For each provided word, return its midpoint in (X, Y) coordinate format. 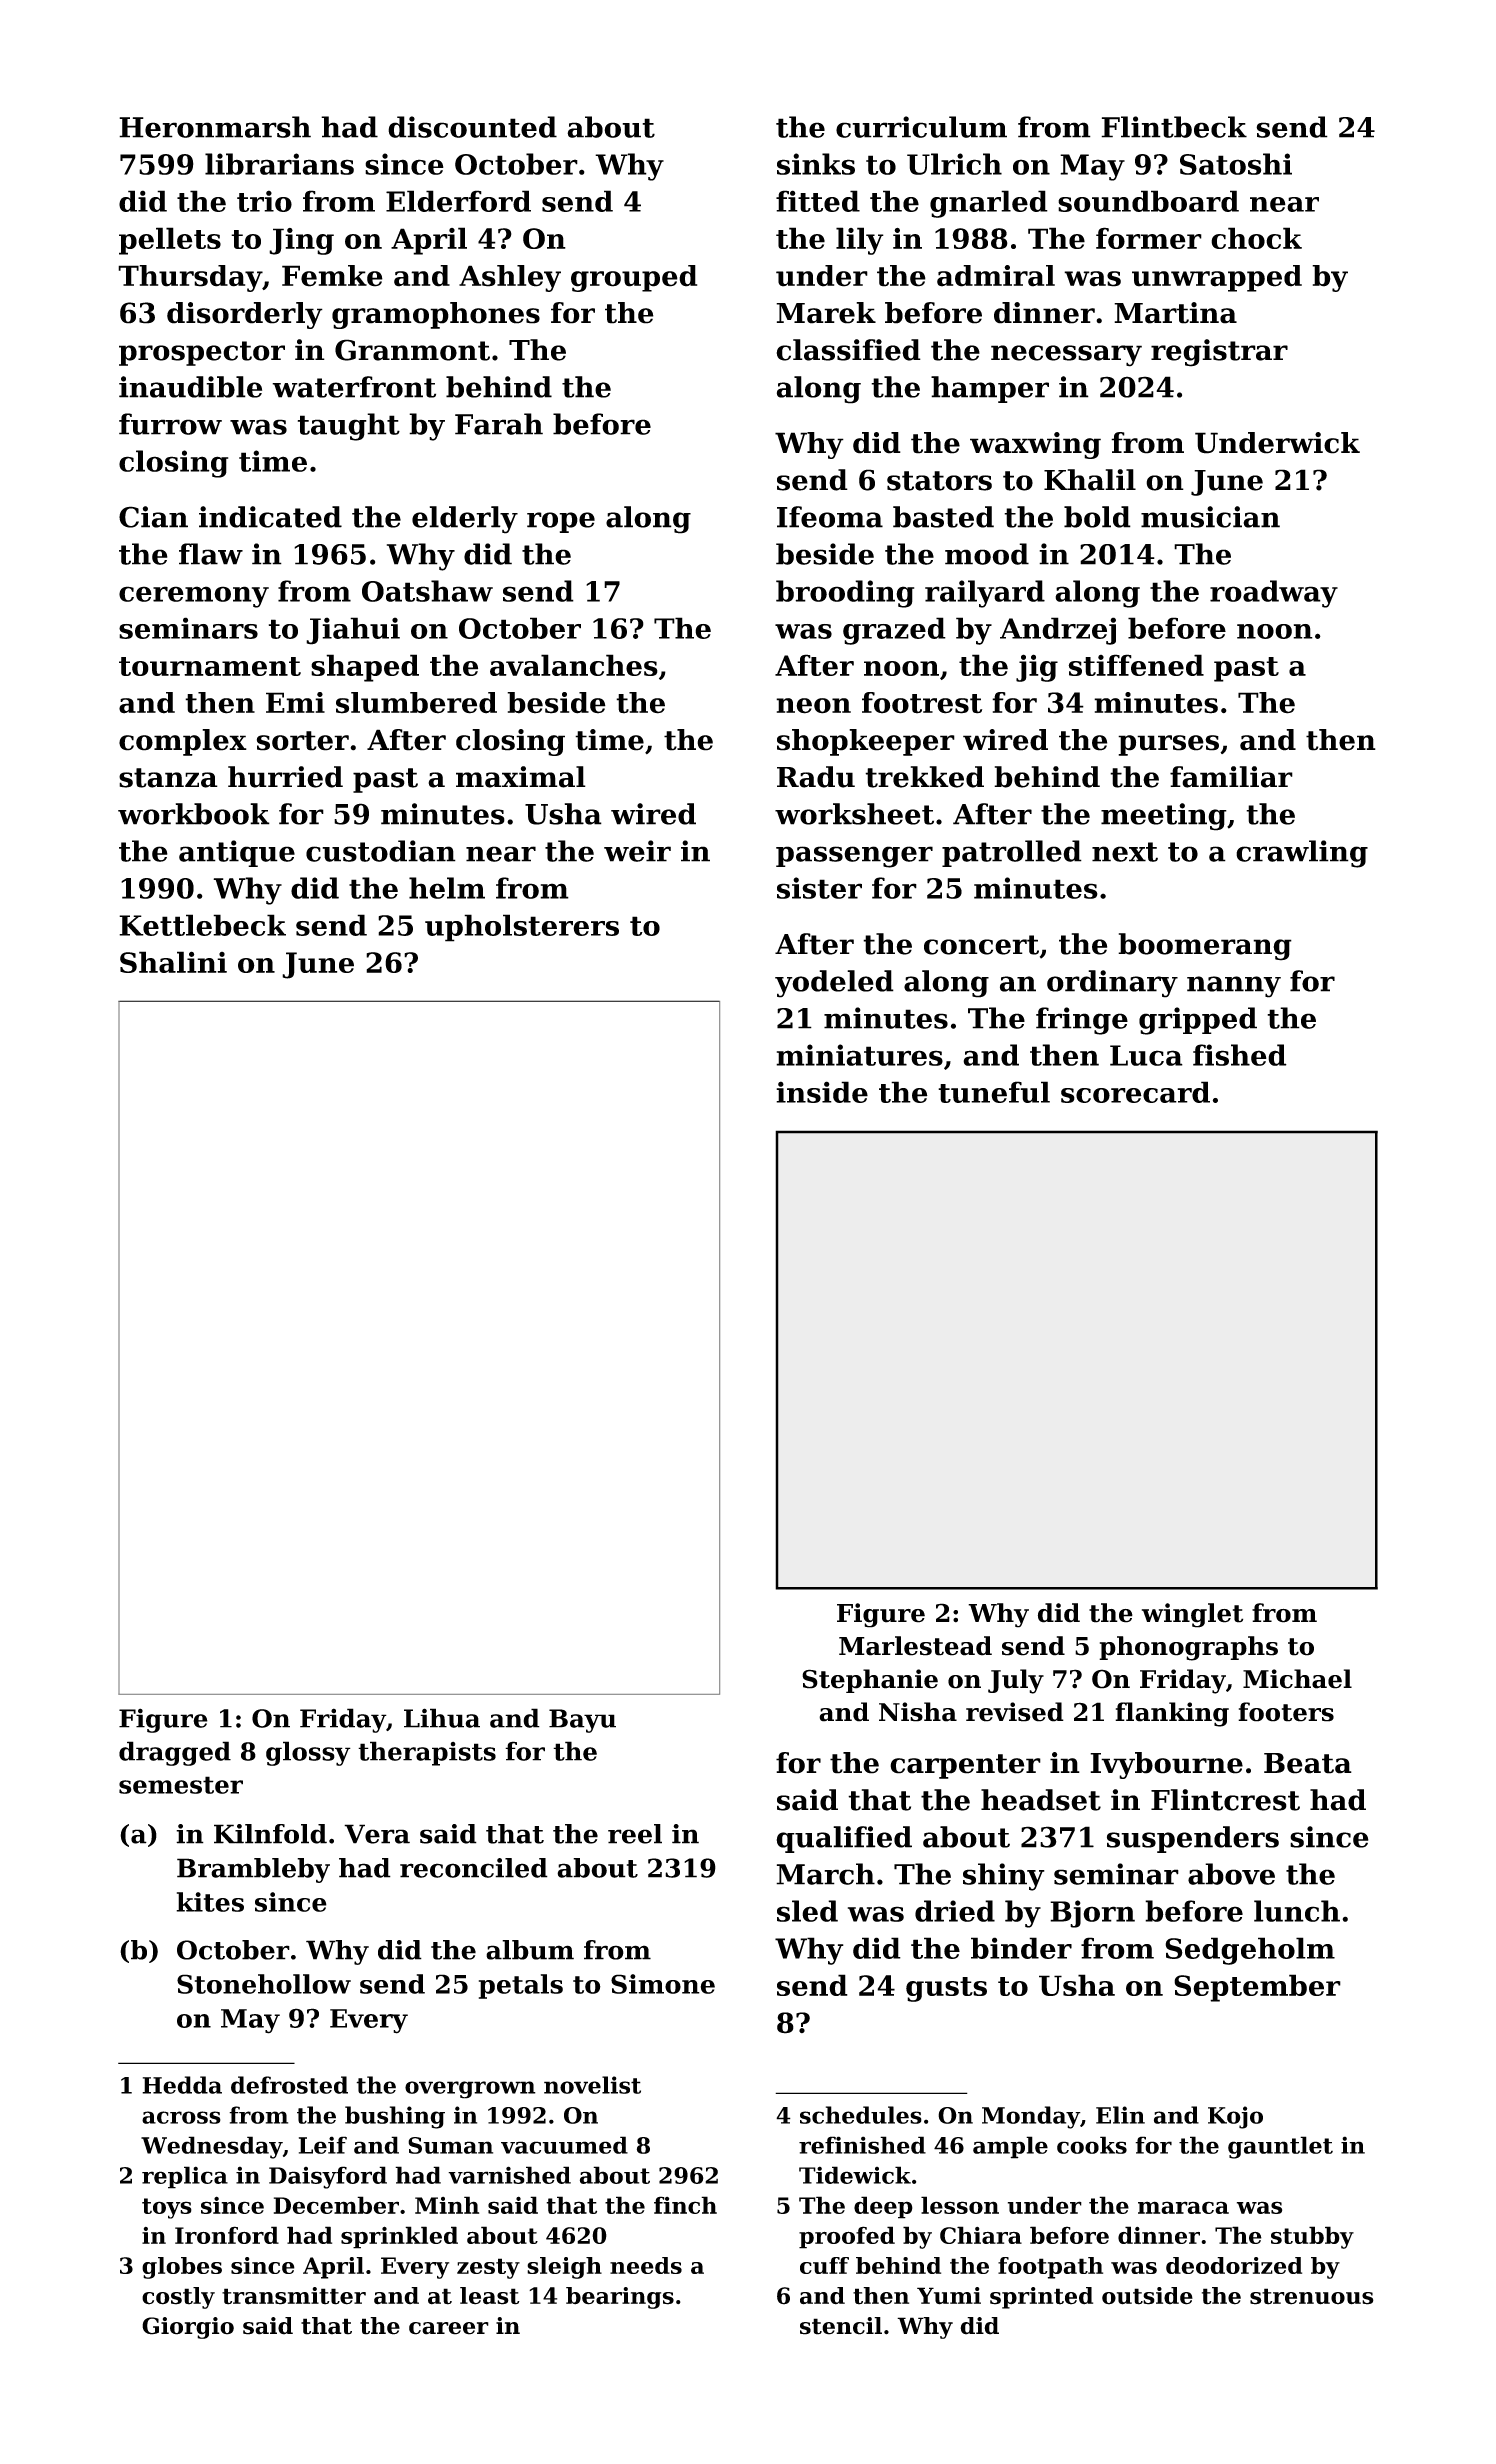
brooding (845, 594)
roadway (1274, 594)
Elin (1120, 2115)
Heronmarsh (215, 127)
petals (521, 1986)
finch (685, 2205)
